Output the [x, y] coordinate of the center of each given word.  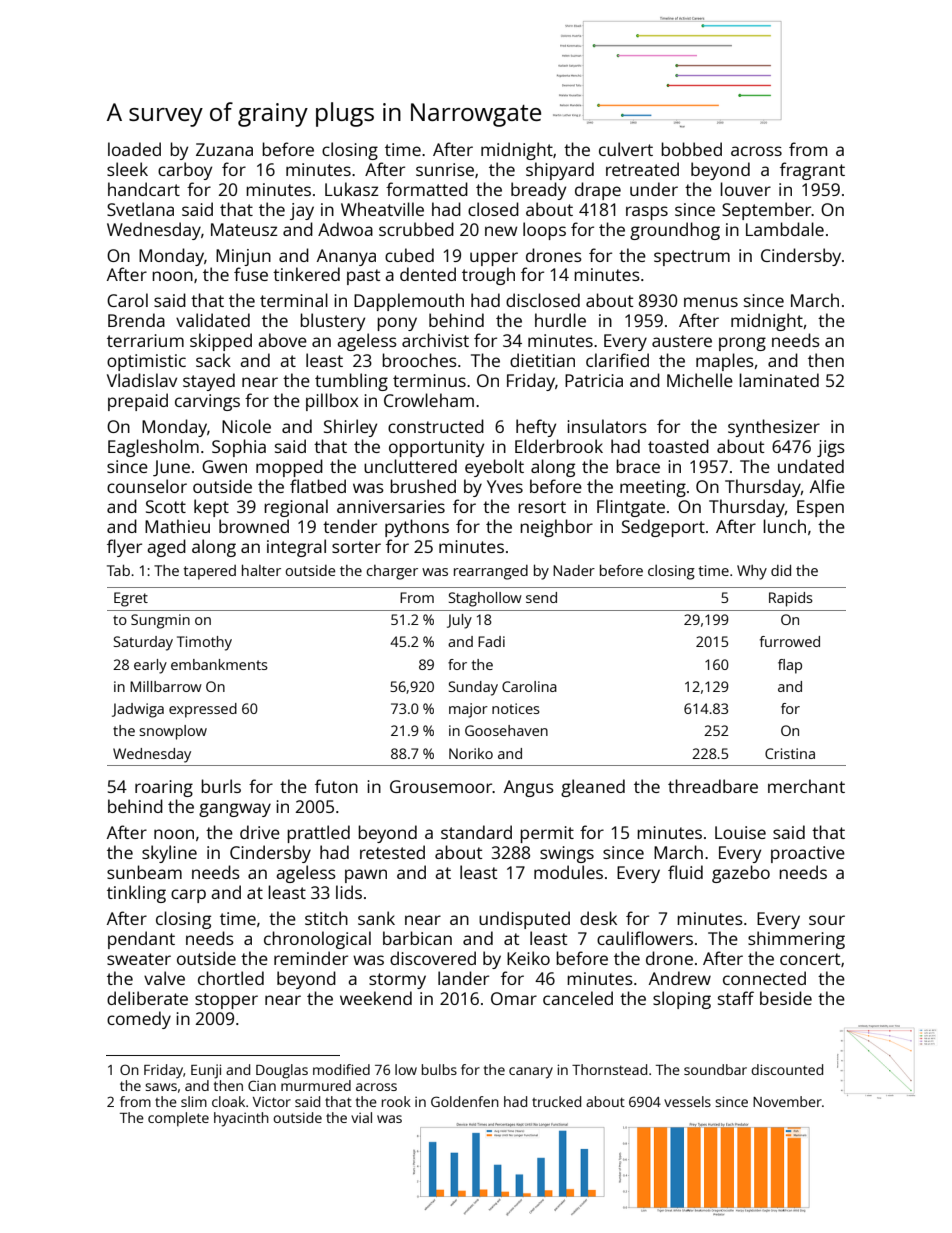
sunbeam [144, 872]
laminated [779, 380]
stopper [226, 1001]
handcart [144, 189]
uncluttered [410, 466]
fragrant [812, 171]
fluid [685, 872]
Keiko [528, 958]
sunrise [445, 169]
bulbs [439, 1069]
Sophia [239, 448]
